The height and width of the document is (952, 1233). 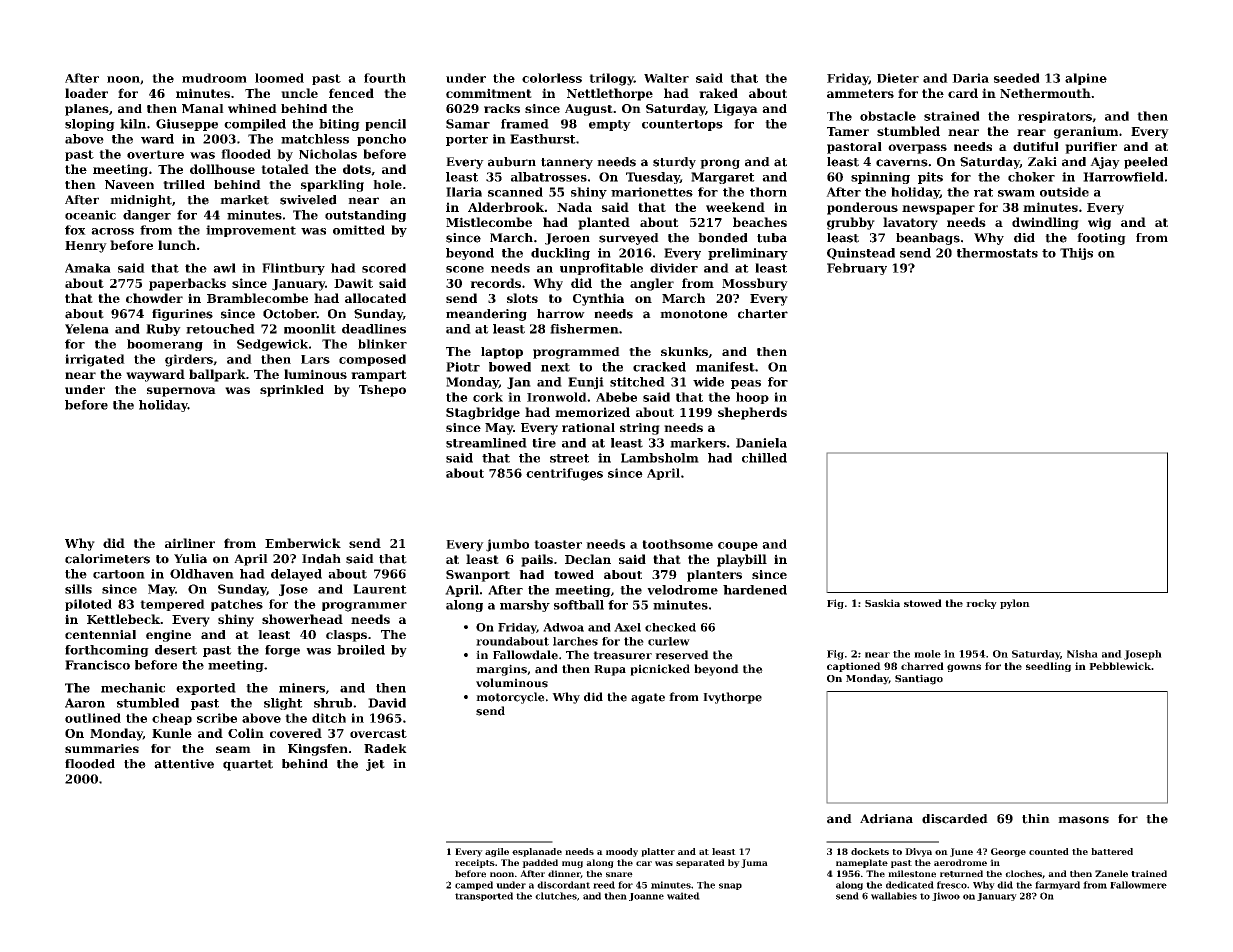 What do you see at coordinates (177, 245) in the document?
I see `lunch` at bounding box center [177, 245].
